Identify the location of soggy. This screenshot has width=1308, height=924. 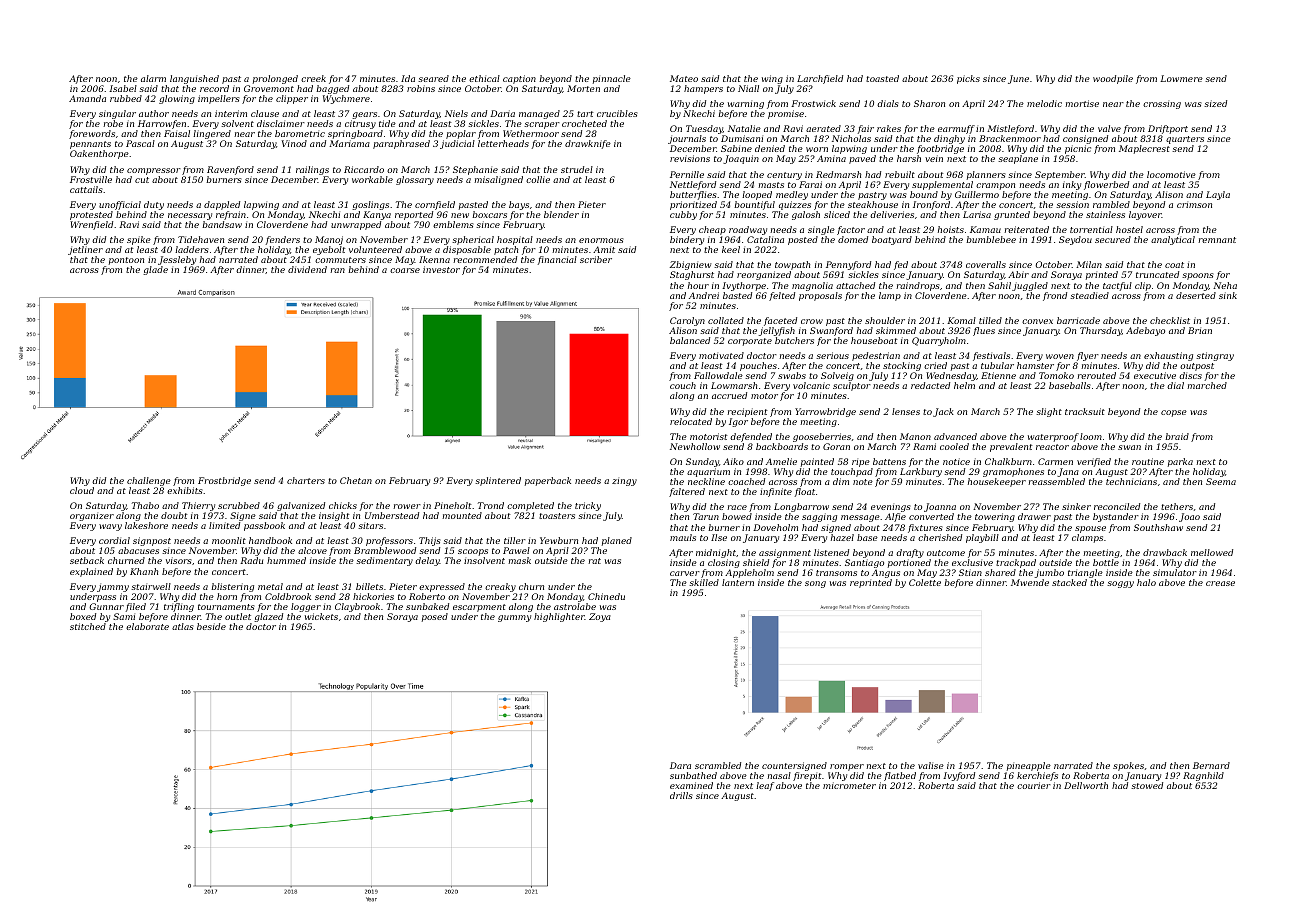
(1120, 584).
